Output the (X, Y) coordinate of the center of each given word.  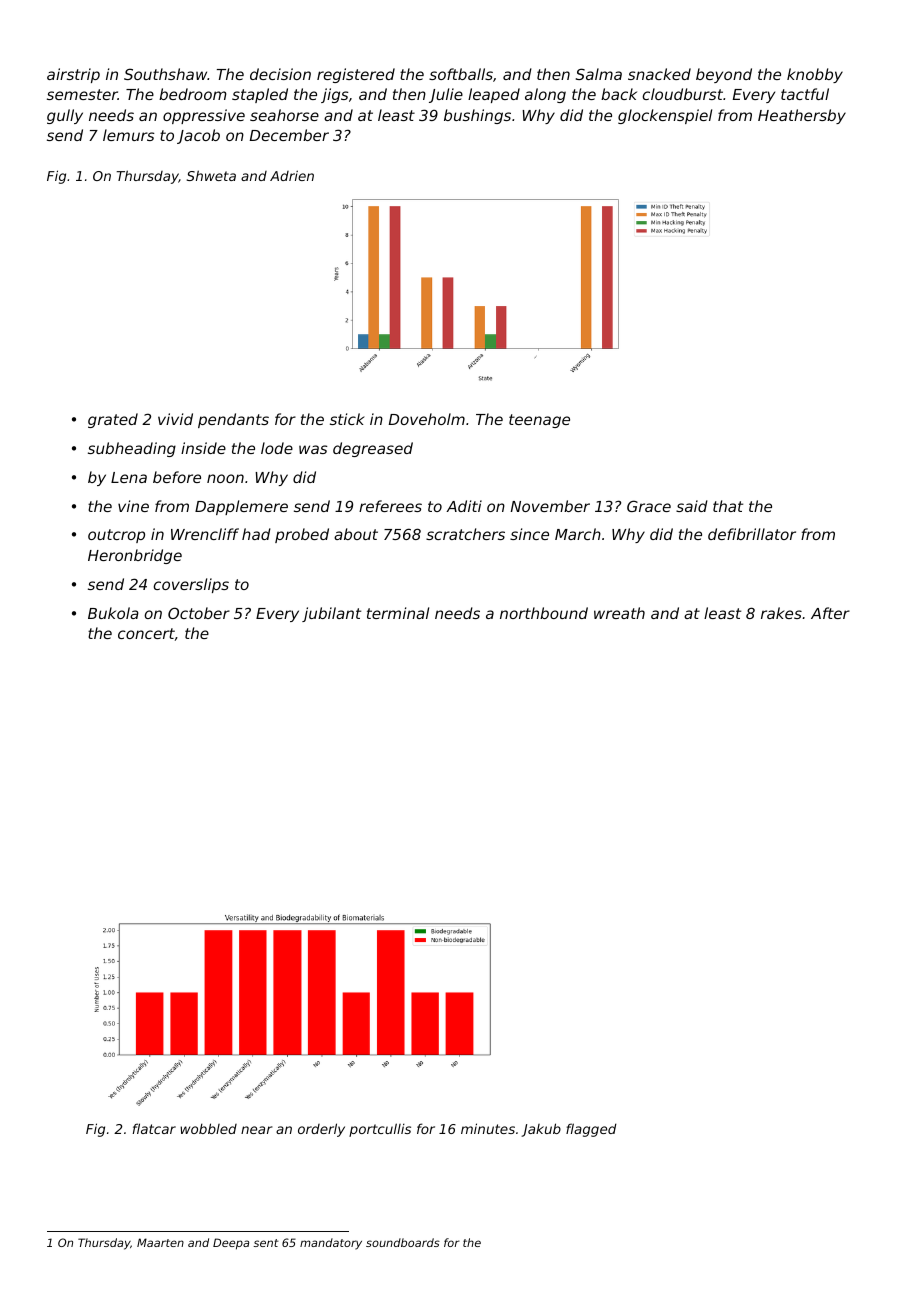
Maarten (160, 1242)
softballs (461, 74)
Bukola (113, 613)
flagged (591, 1130)
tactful (805, 94)
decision (280, 74)
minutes (488, 1128)
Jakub (541, 1130)
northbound (544, 613)
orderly (321, 1130)
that (728, 506)
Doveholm (427, 419)
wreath (619, 613)
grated (113, 420)
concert (146, 633)
